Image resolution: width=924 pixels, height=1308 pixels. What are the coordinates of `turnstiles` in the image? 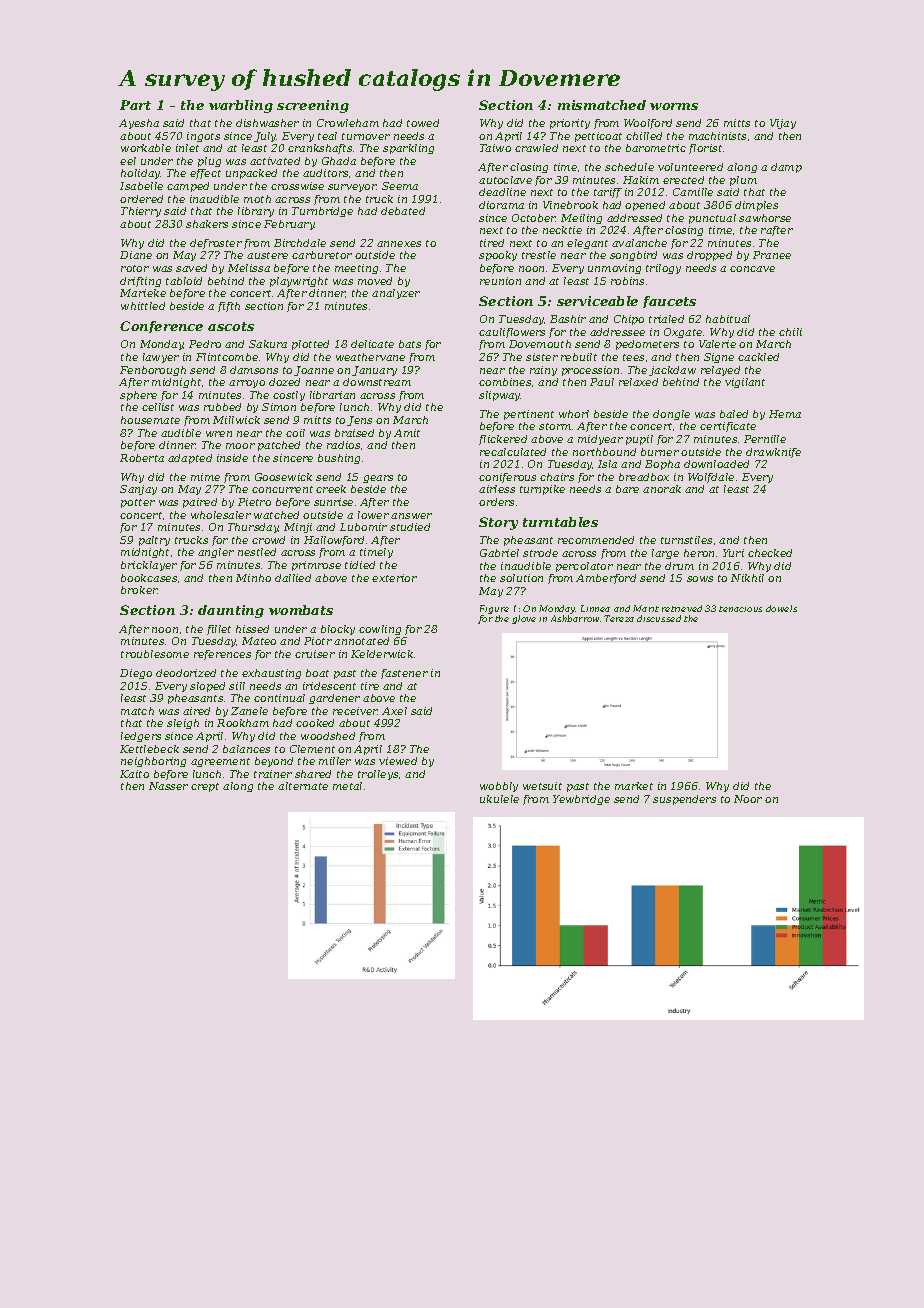 It's located at (686, 540).
